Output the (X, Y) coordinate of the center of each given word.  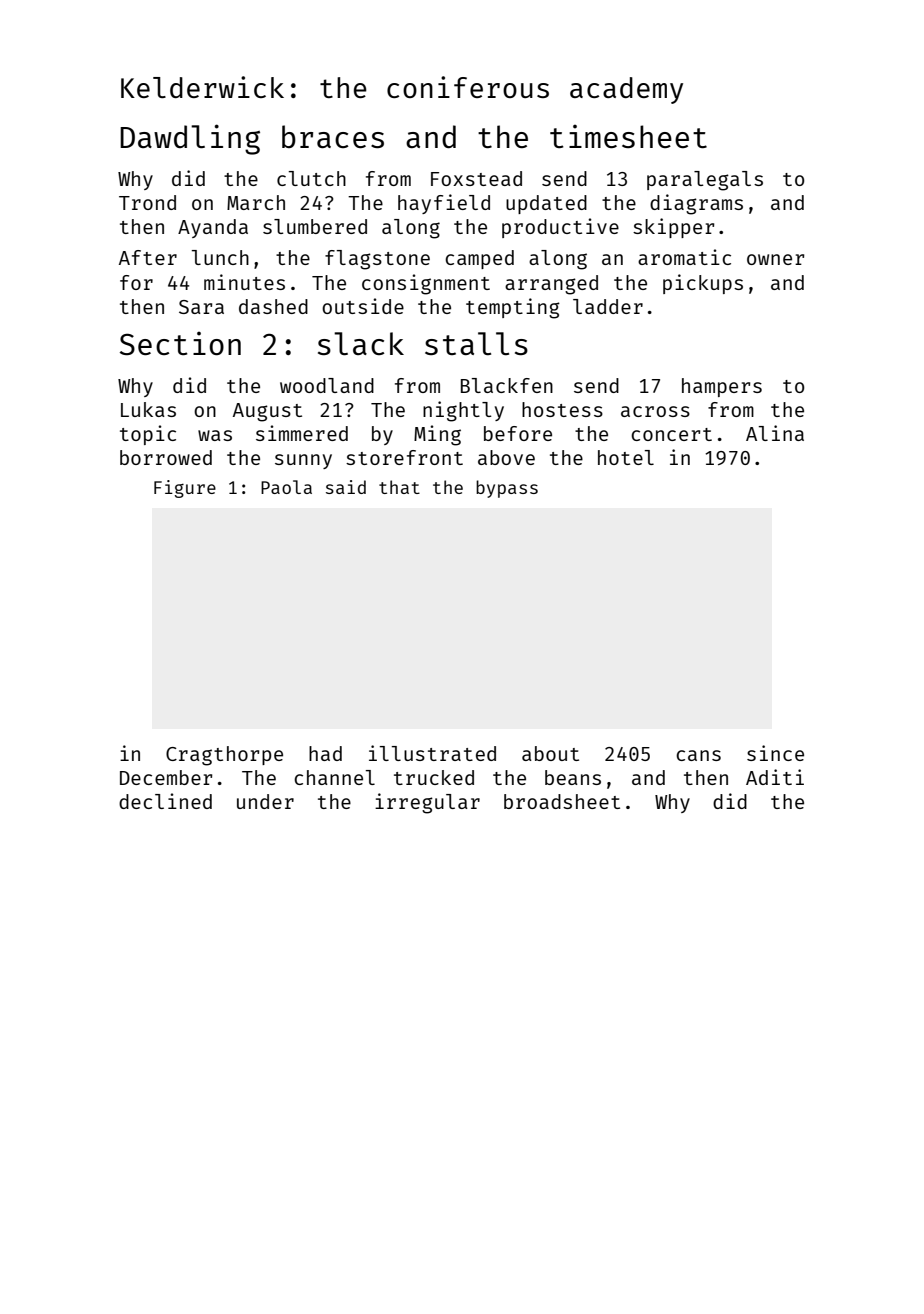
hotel (626, 457)
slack (361, 343)
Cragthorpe (224, 756)
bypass (507, 489)
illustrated (432, 753)
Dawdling (190, 139)
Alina (775, 433)
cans (698, 755)
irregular (427, 803)
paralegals (705, 181)
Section (180, 343)
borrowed (166, 457)
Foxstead (476, 178)
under (265, 801)
